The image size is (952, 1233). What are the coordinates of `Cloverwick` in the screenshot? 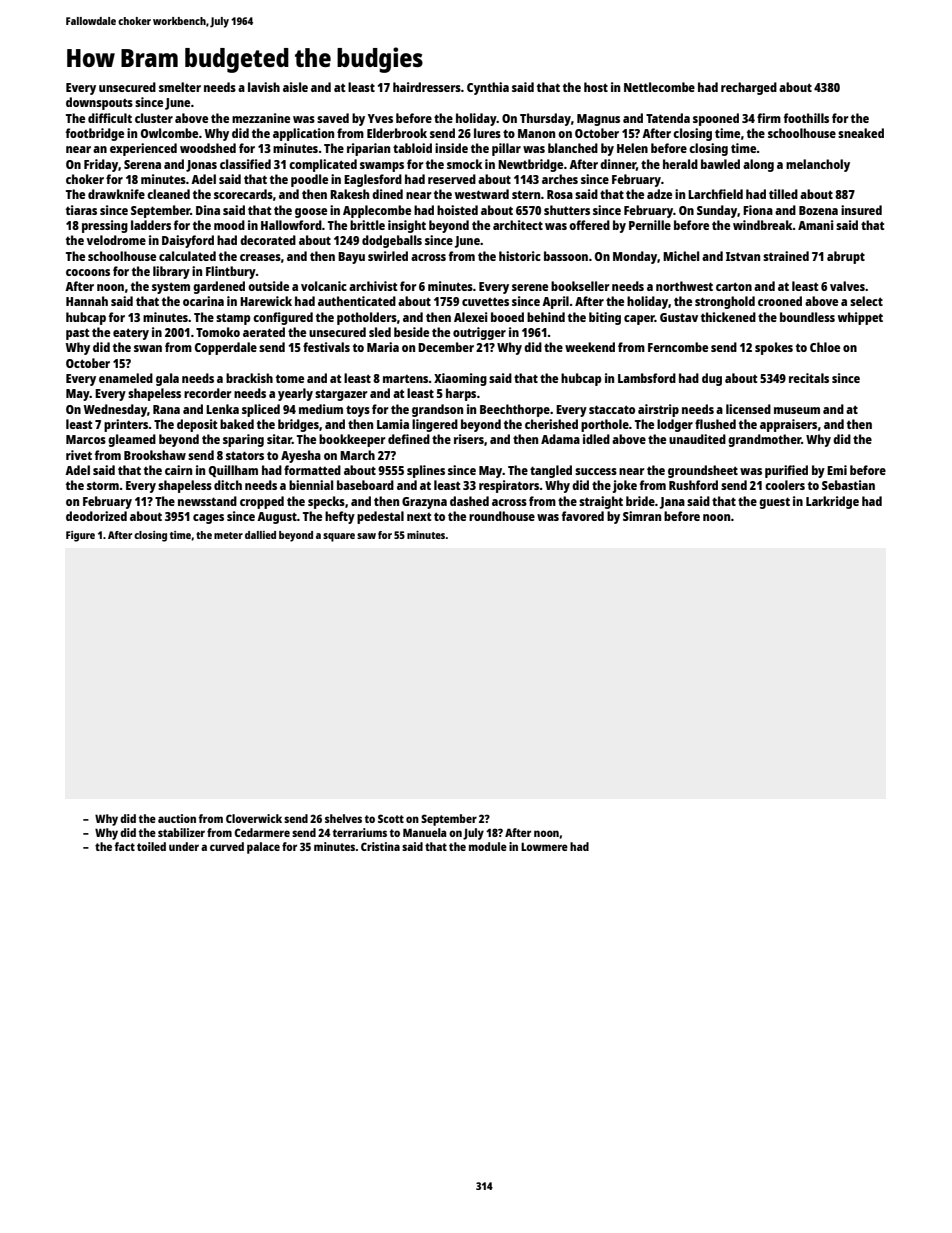 It's located at (254, 818).
